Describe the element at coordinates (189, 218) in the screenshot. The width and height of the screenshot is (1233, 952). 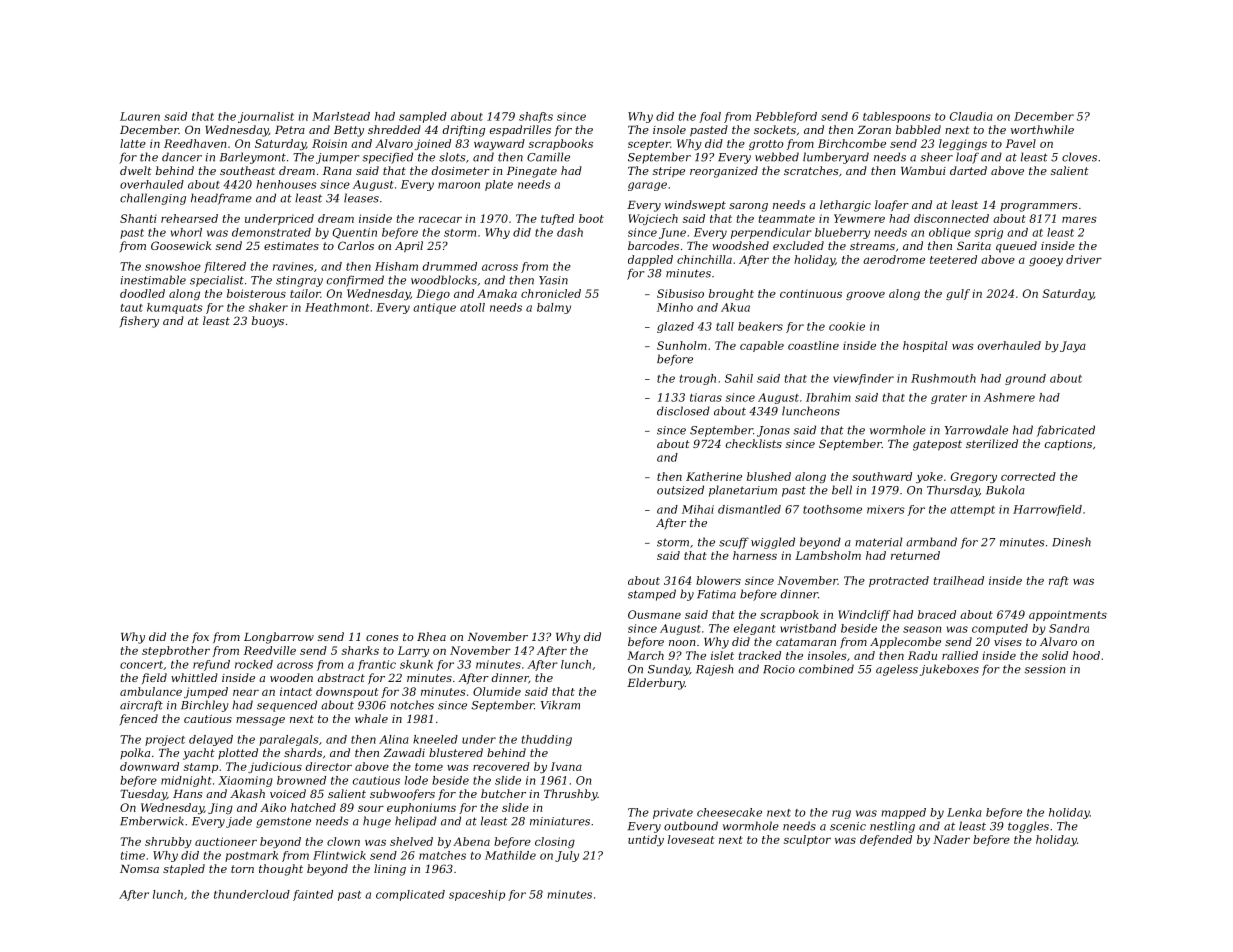
I see `rehearsed` at that location.
